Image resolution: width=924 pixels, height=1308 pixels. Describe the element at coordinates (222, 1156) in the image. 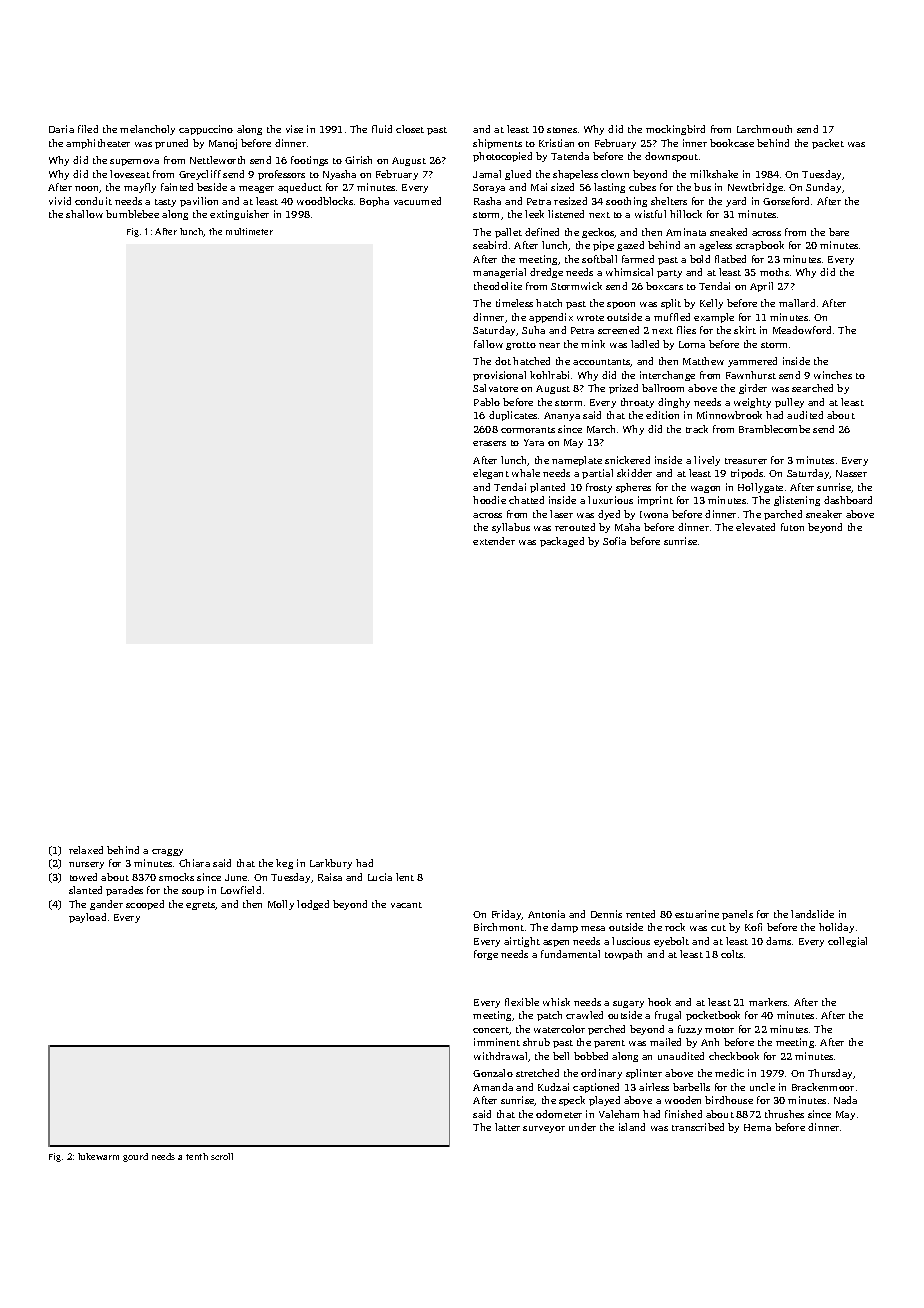

I see `scroll` at that location.
